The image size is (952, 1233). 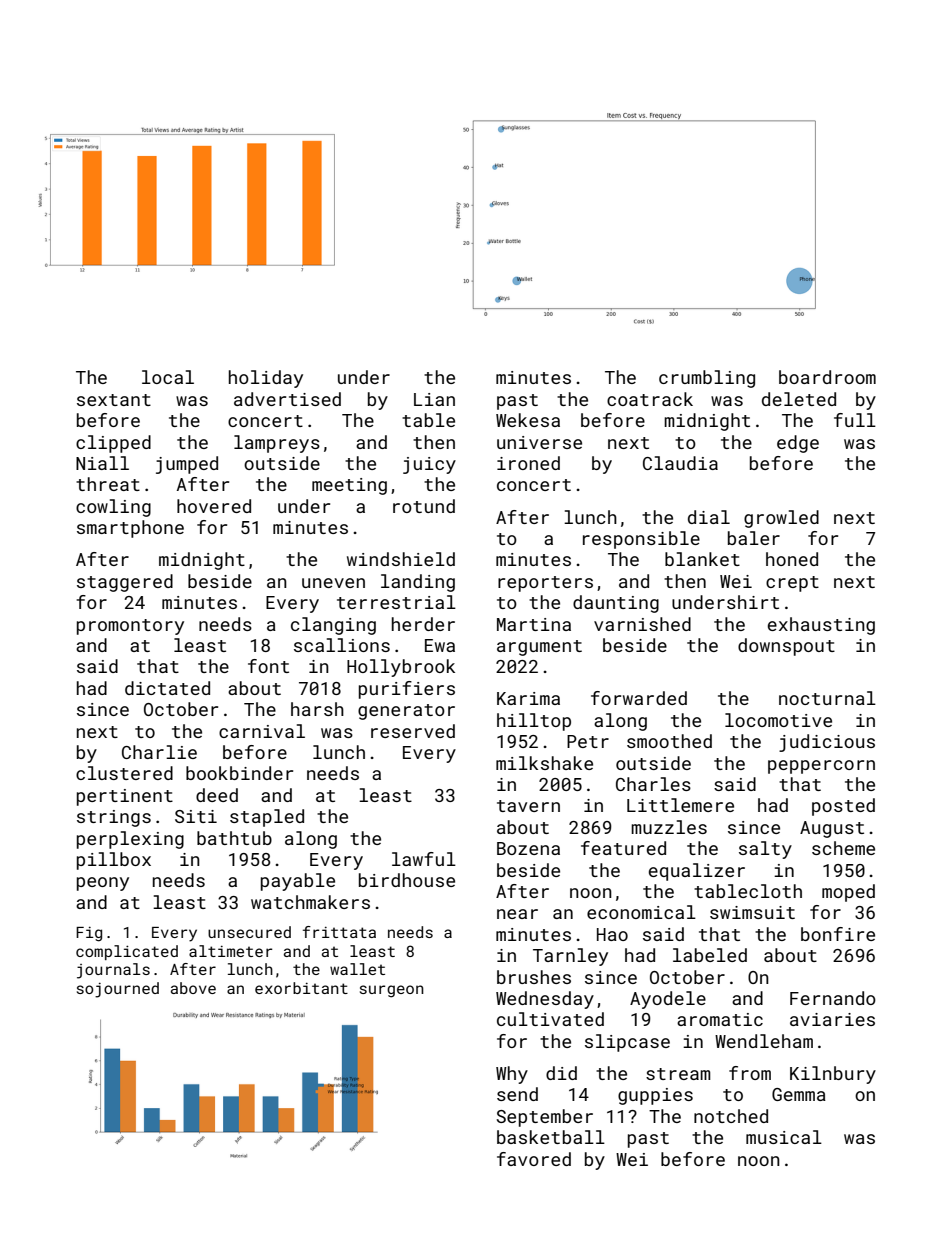 I want to click on basketball, so click(x=551, y=1137).
